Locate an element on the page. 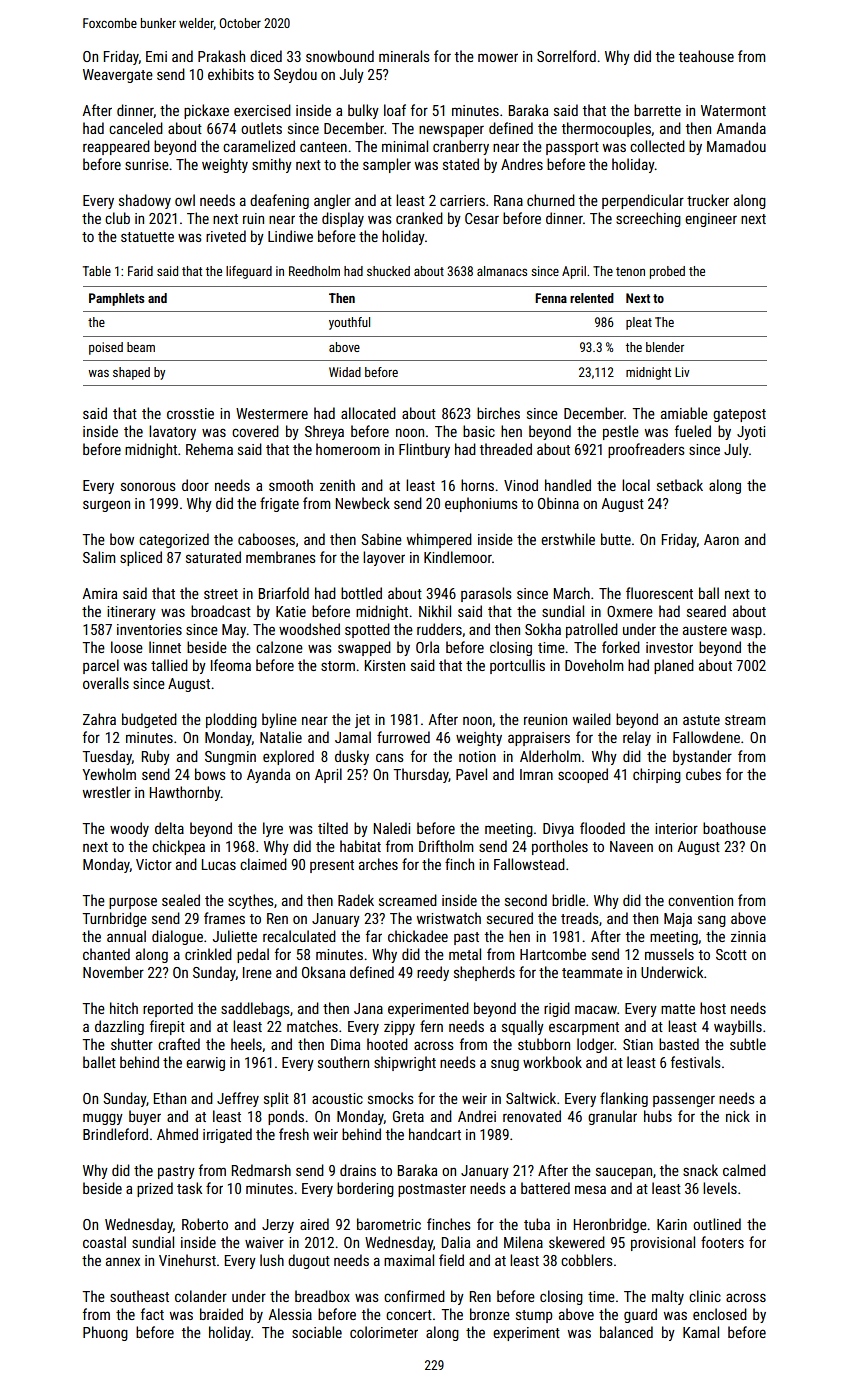 The height and width of the image is (1400, 849). coastal is located at coordinates (104, 1242).
